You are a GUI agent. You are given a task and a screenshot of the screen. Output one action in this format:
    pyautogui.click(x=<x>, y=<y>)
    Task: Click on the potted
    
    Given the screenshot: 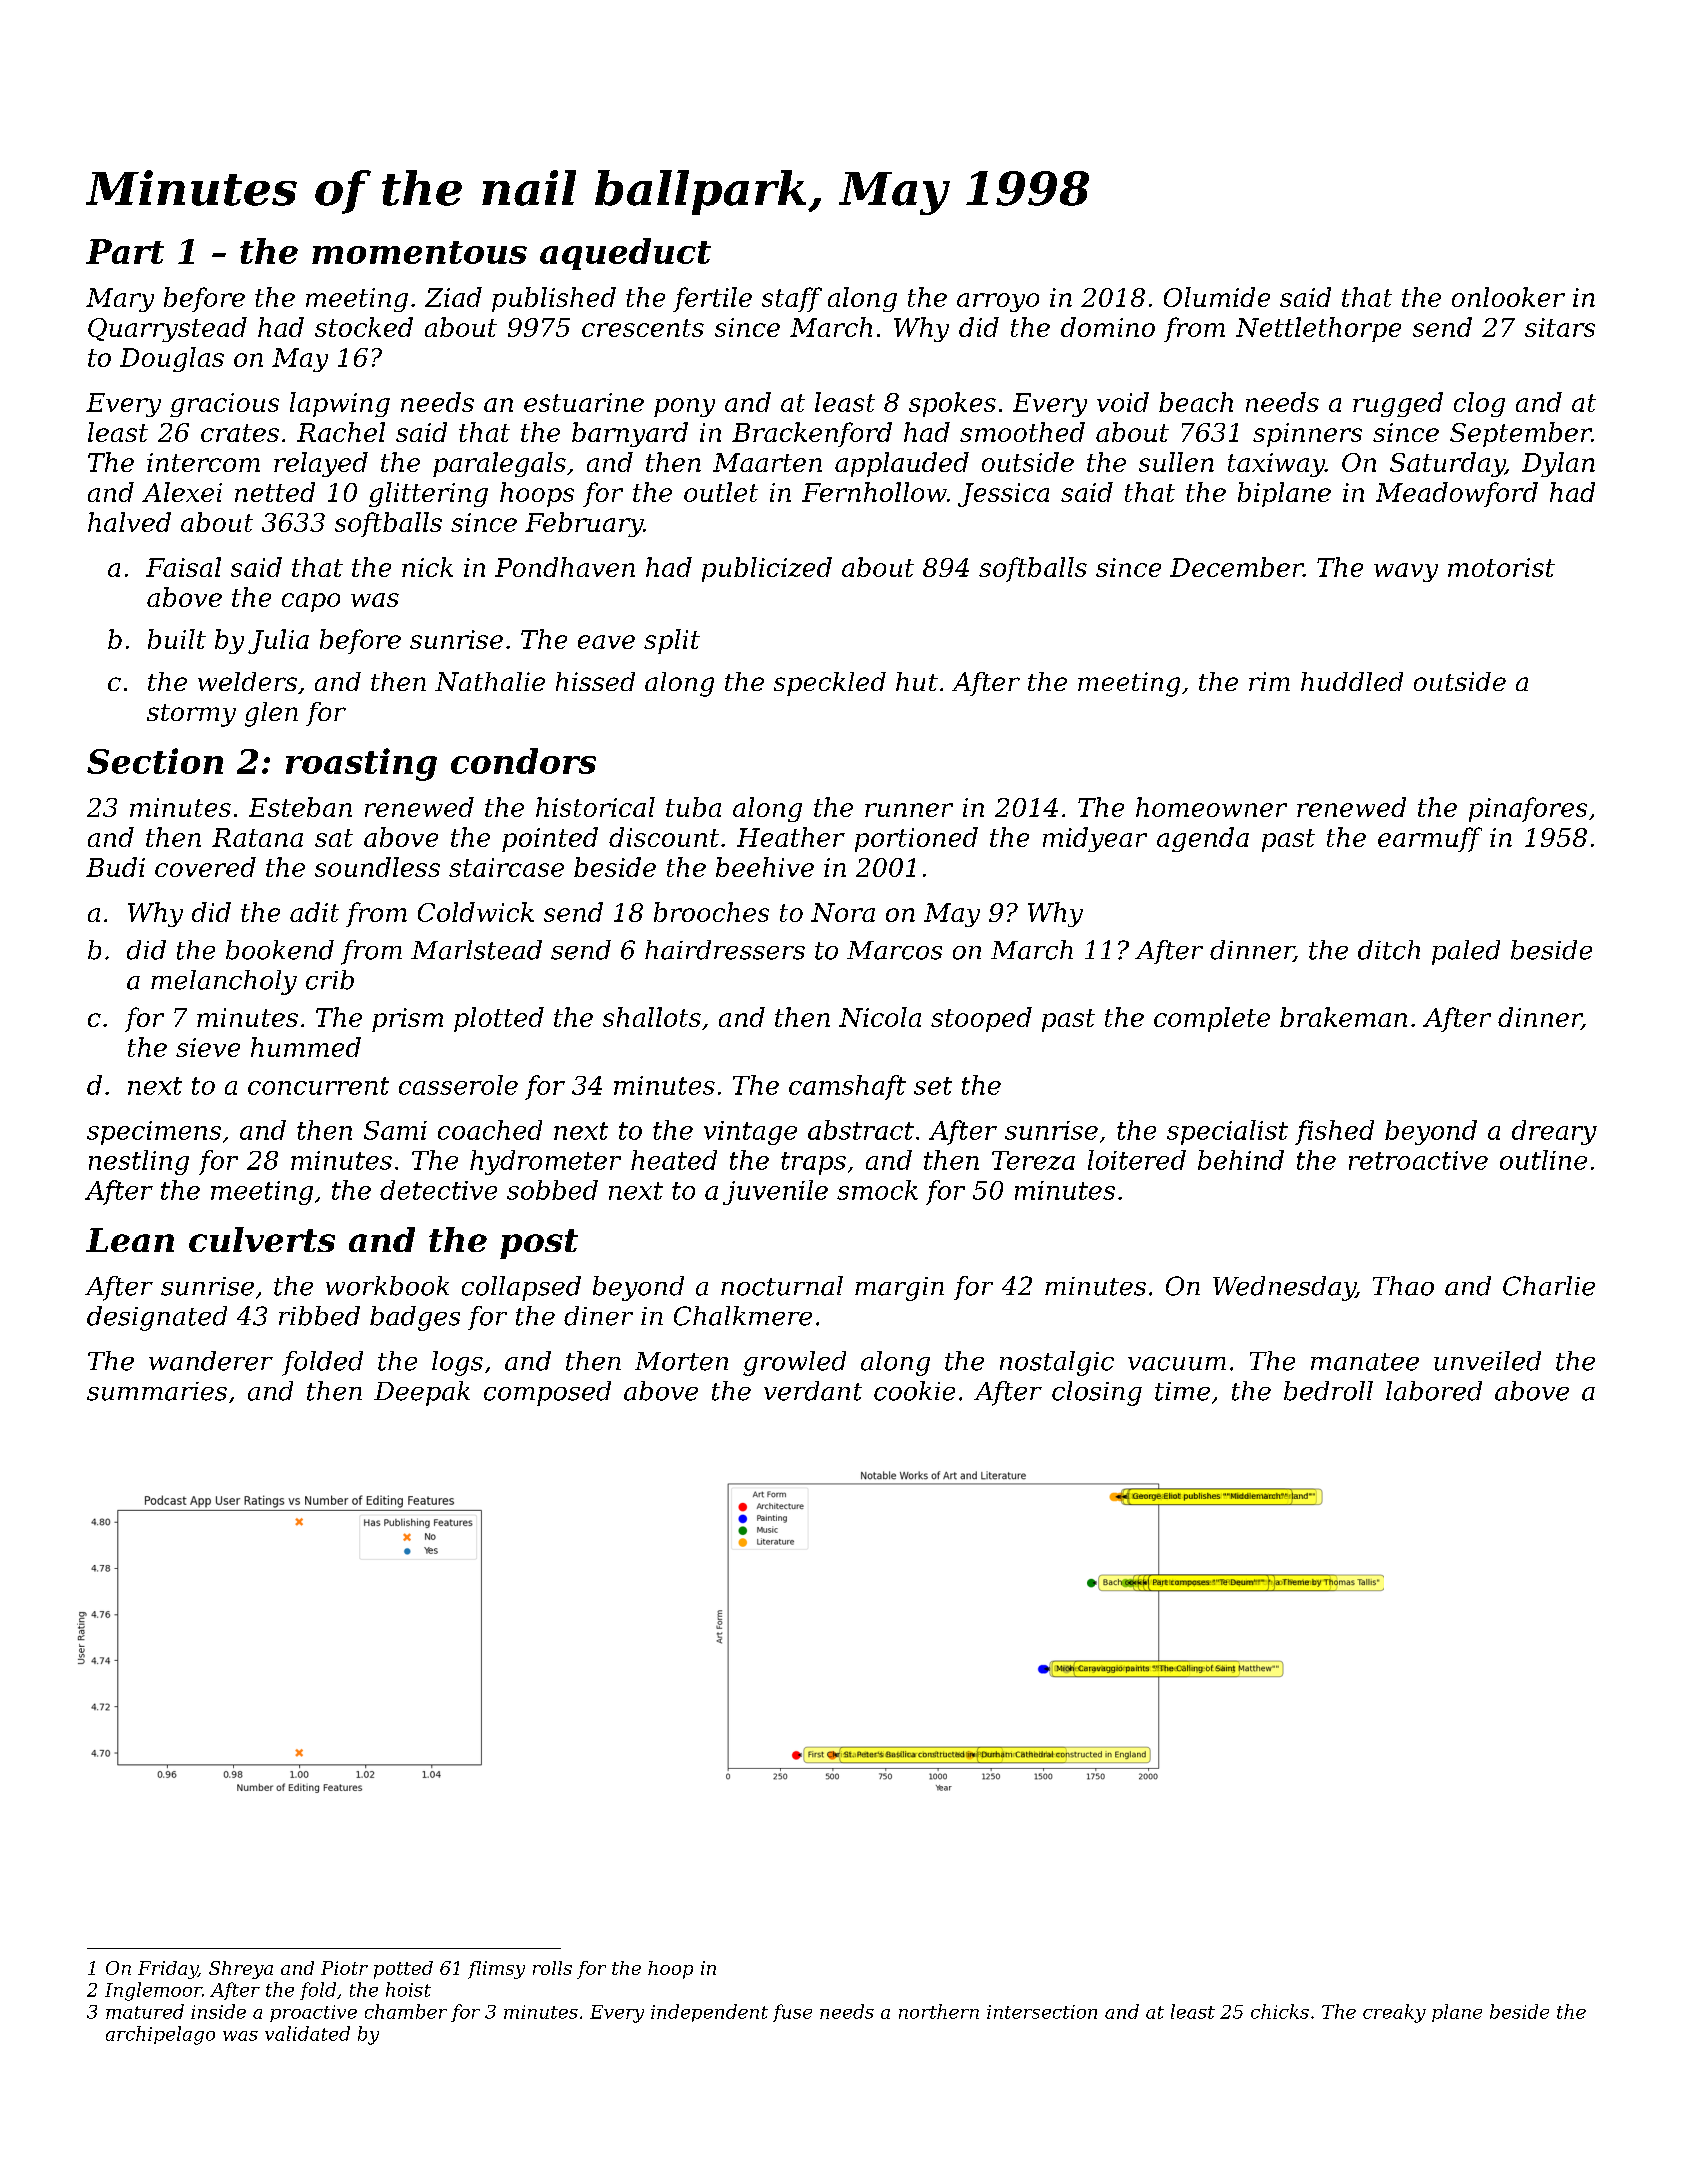 What is the action you would take?
    pyautogui.click(x=403, y=1970)
